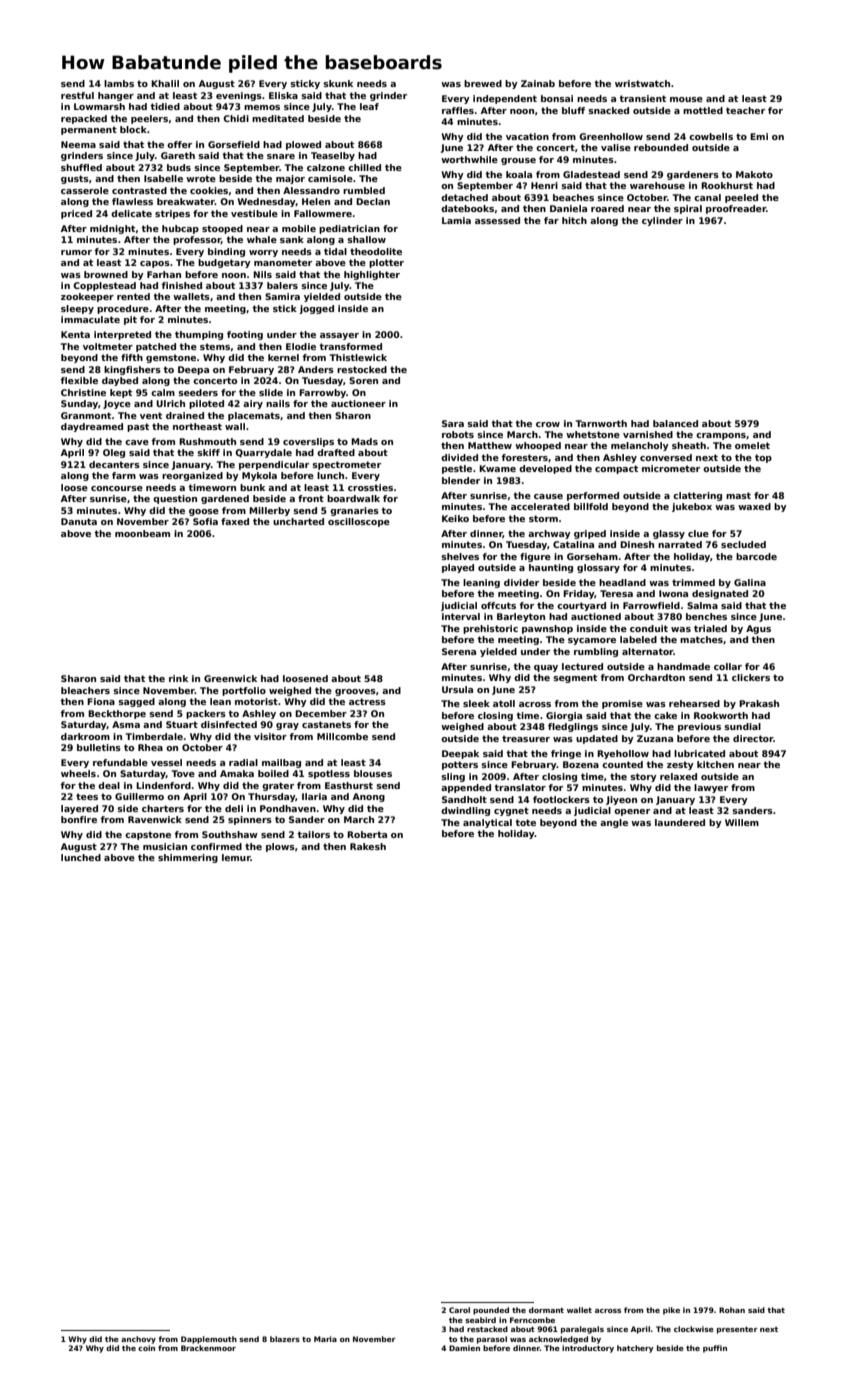 The image size is (849, 1400). I want to click on skunk, so click(338, 83).
